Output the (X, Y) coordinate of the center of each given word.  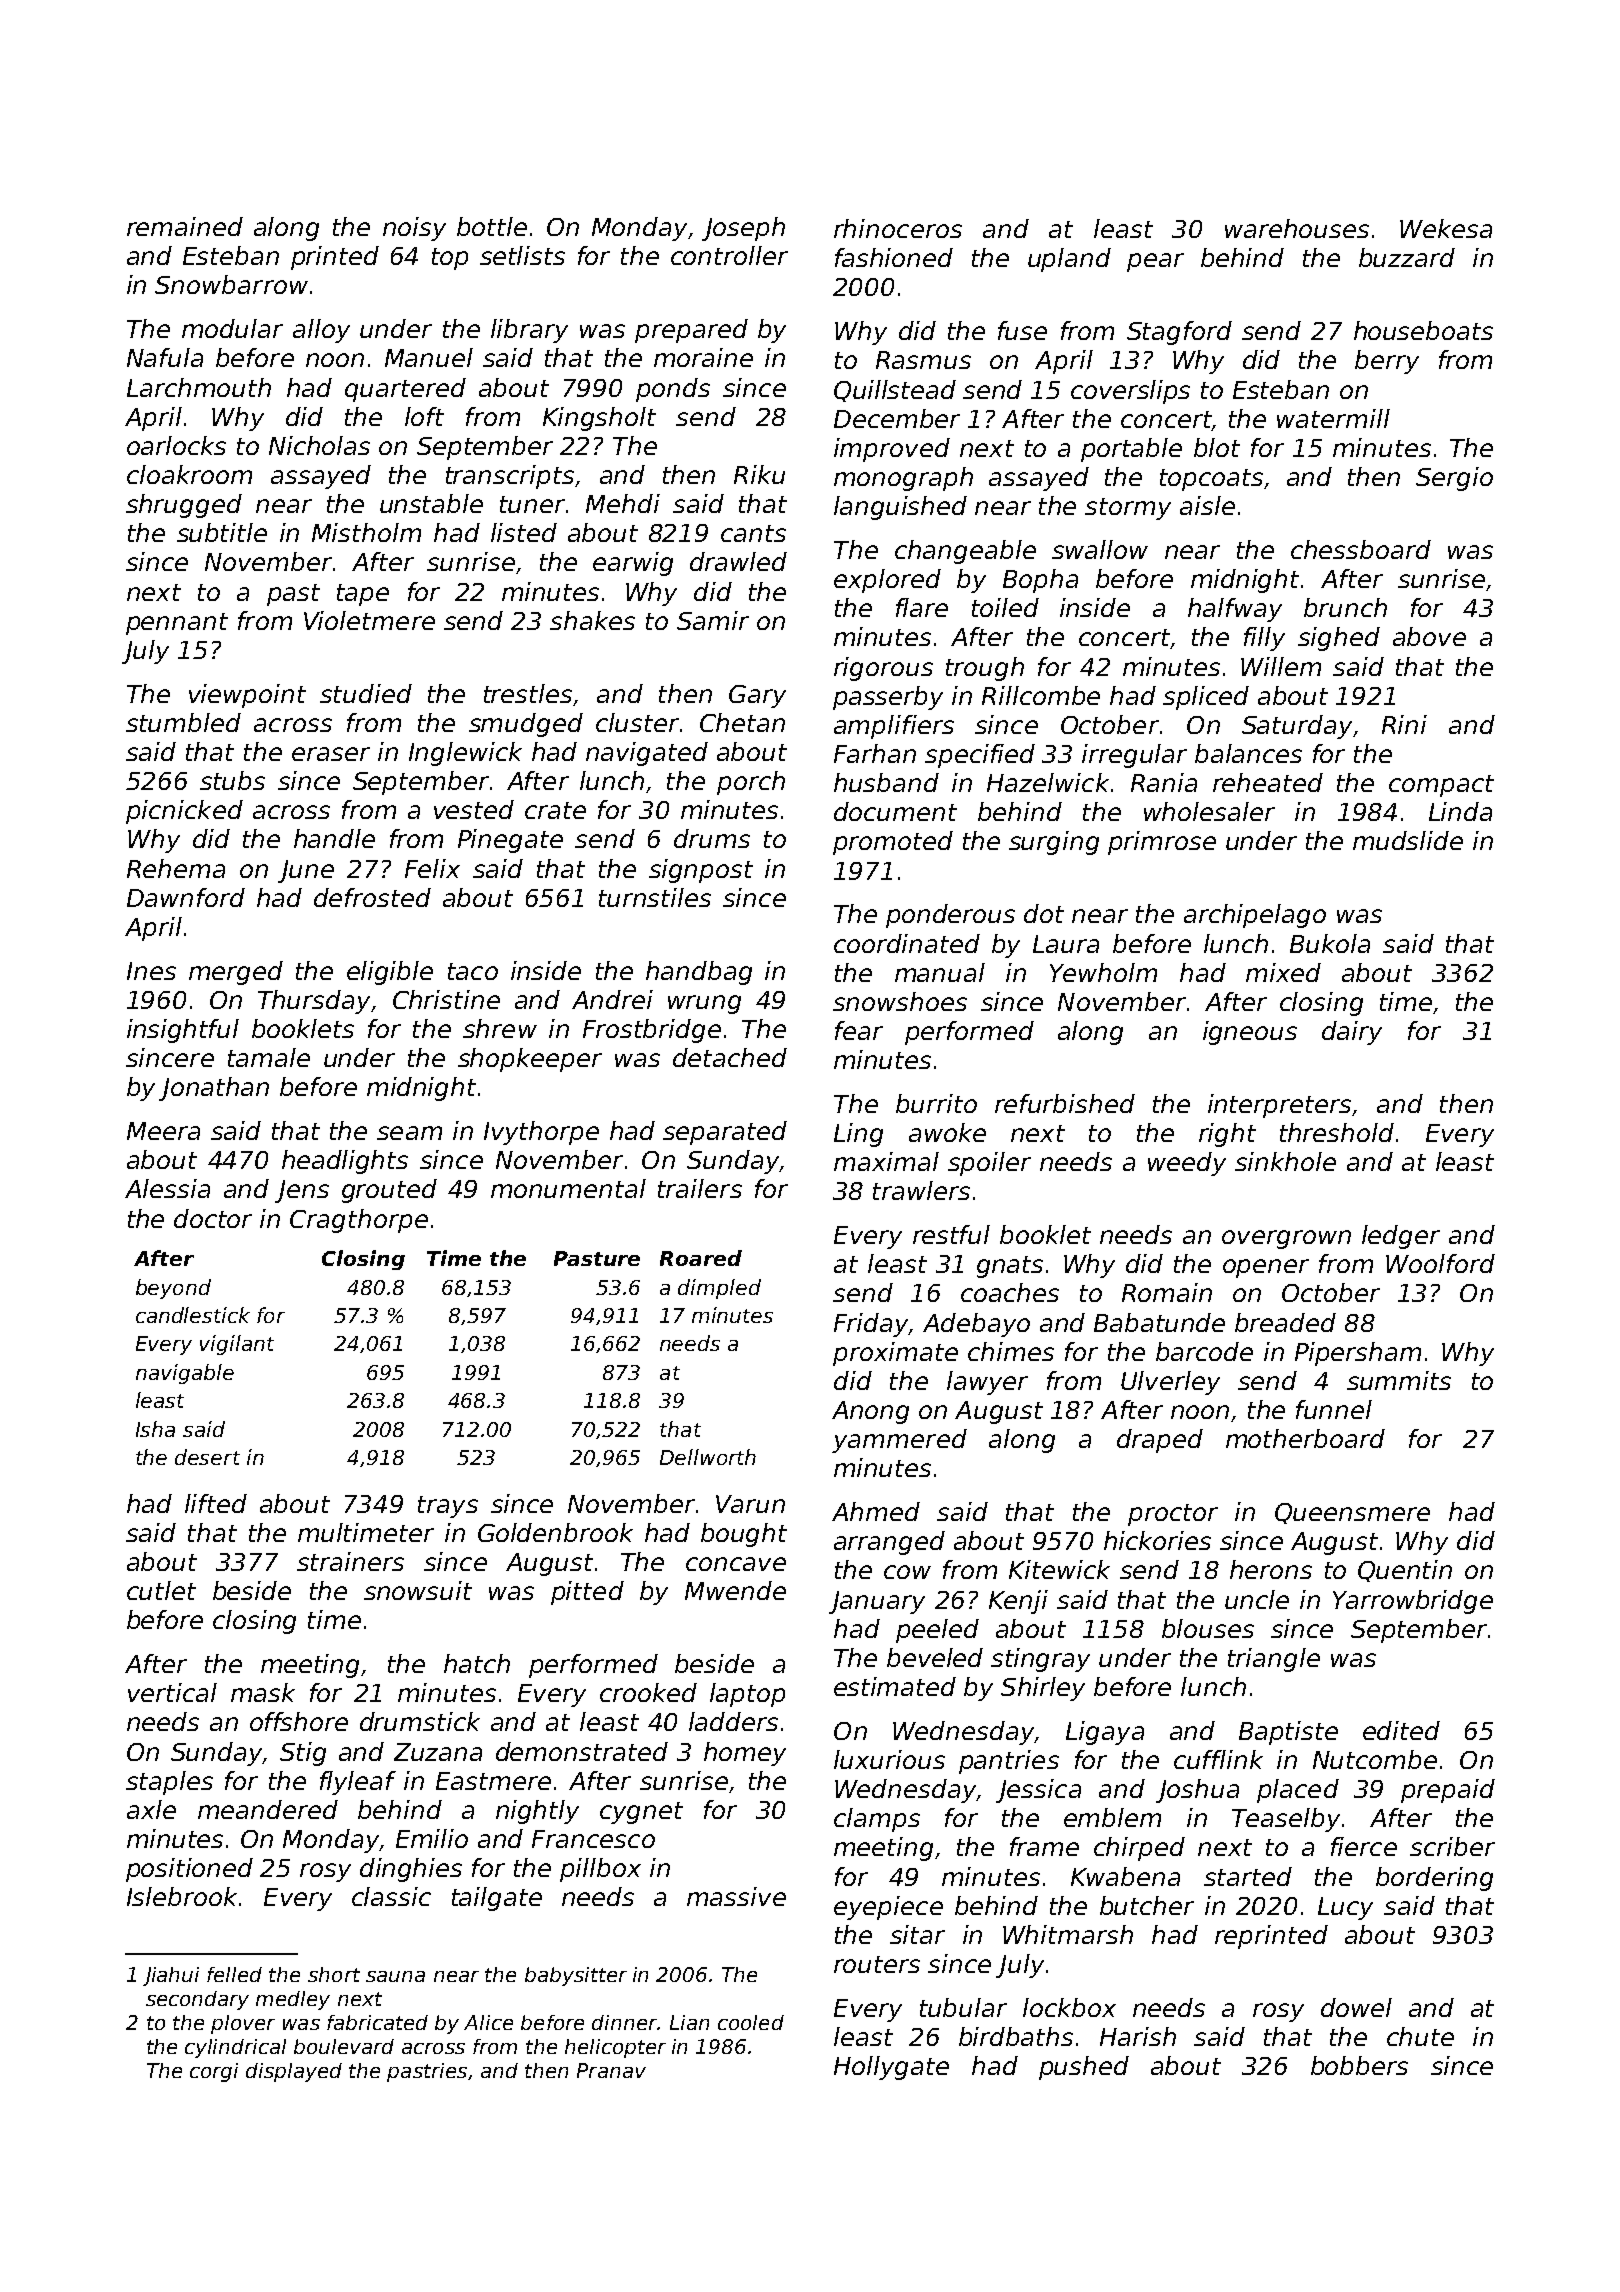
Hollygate (891, 2068)
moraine (703, 357)
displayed (294, 2072)
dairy (1352, 1033)
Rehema (176, 868)
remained (185, 226)
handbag (699, 973)
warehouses (1297, 228)
